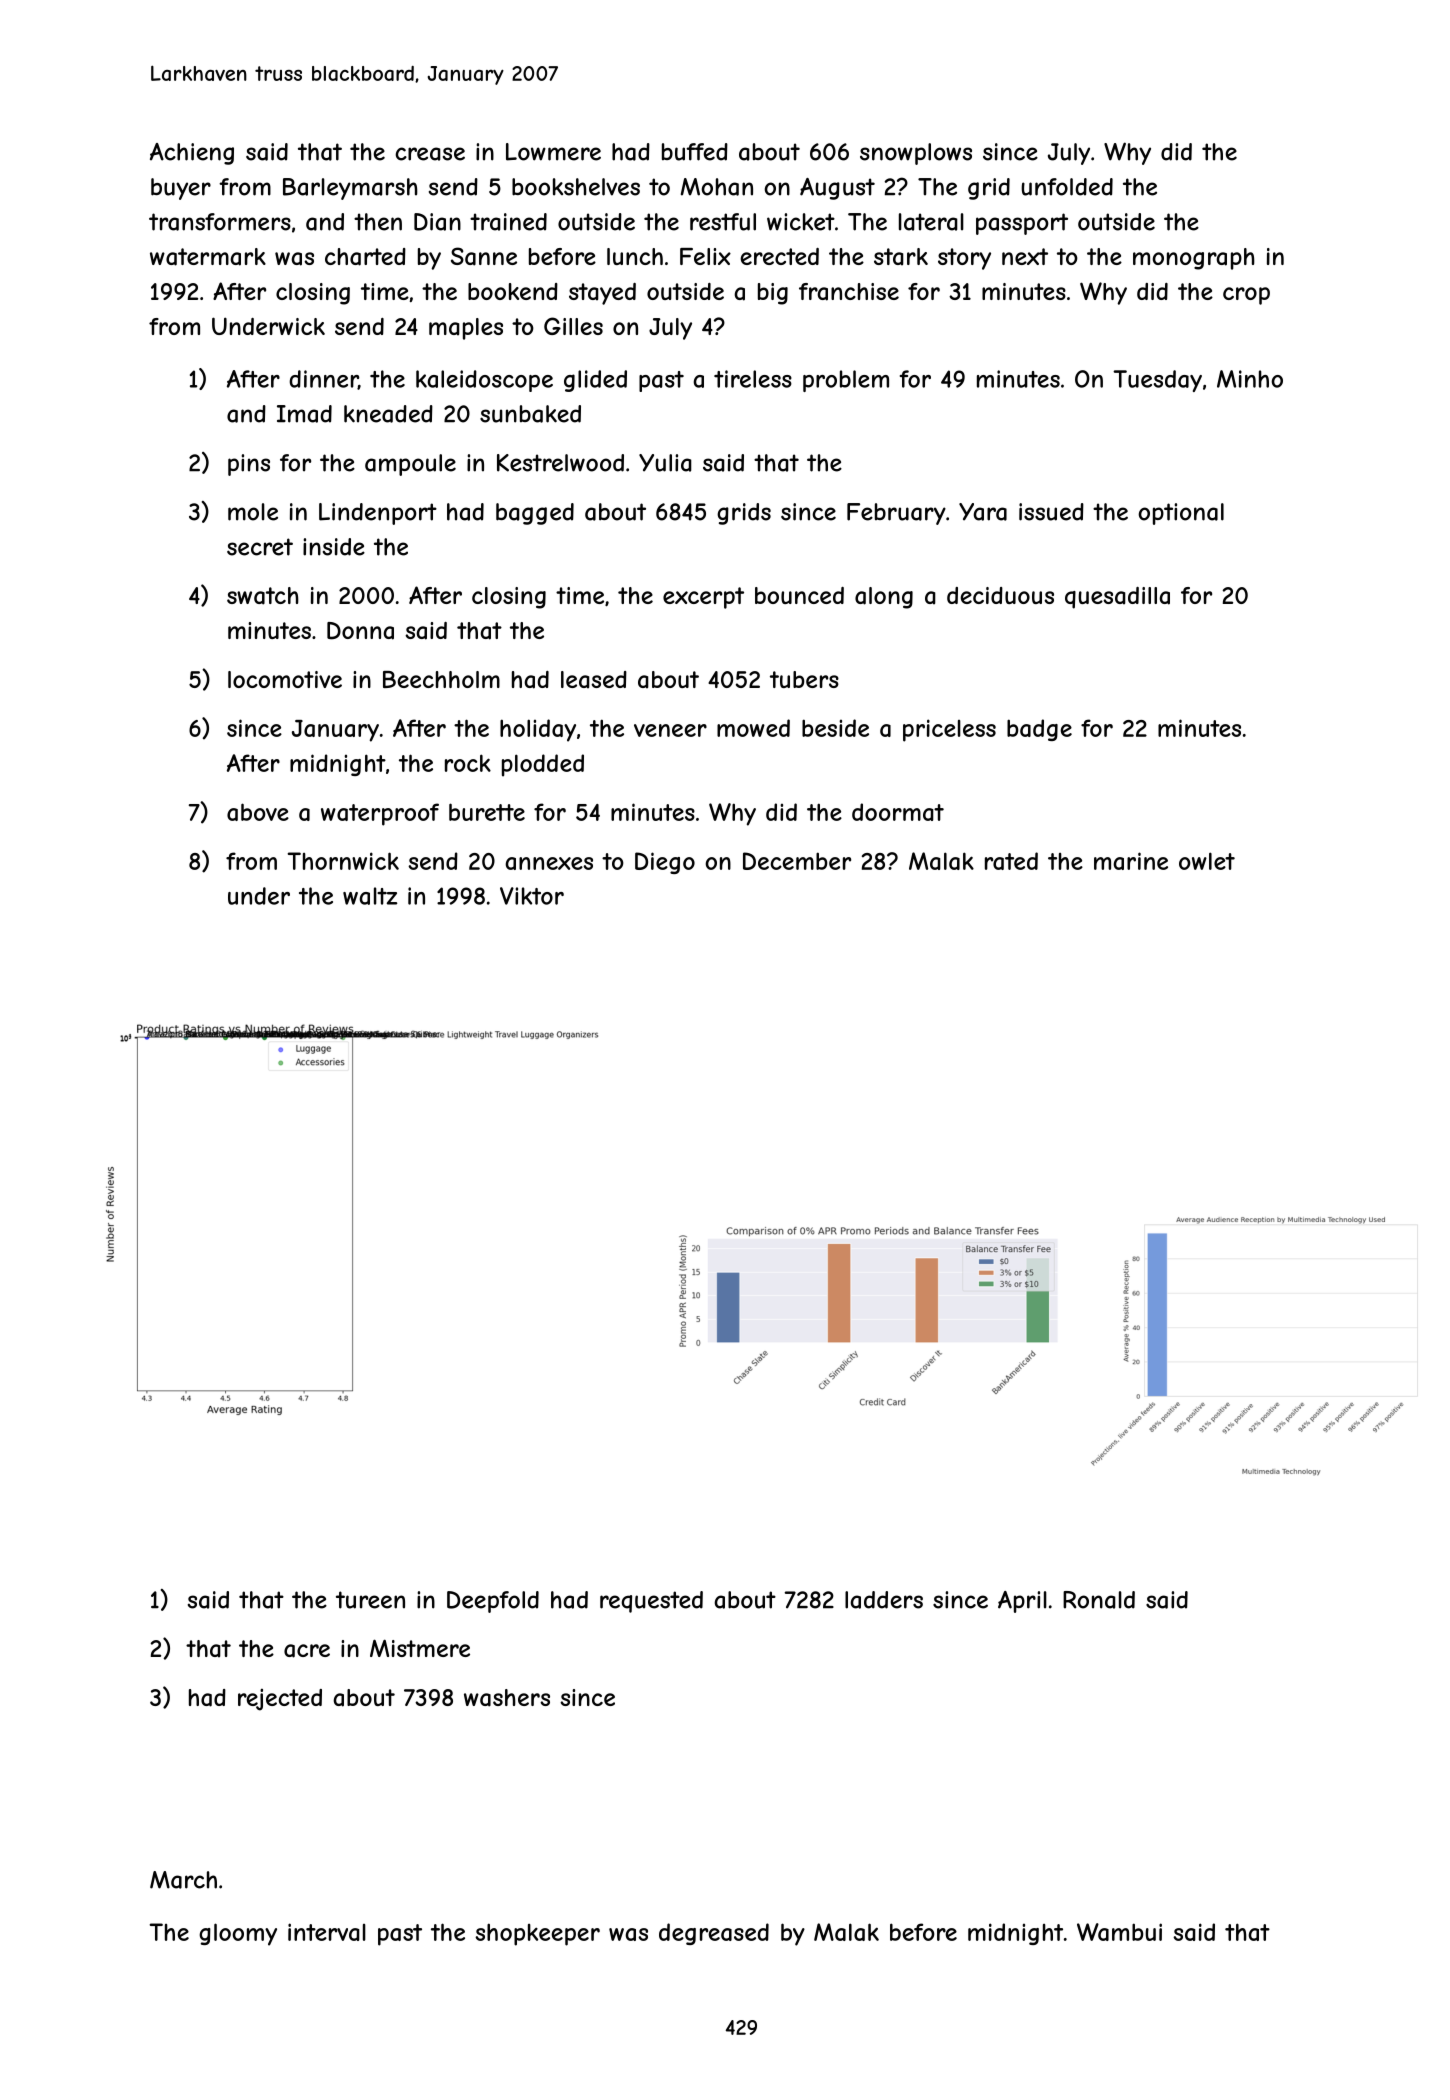  Describe the element at coordinates (1099, 1600) in the screenshot. I see `Ronald` at that location.
